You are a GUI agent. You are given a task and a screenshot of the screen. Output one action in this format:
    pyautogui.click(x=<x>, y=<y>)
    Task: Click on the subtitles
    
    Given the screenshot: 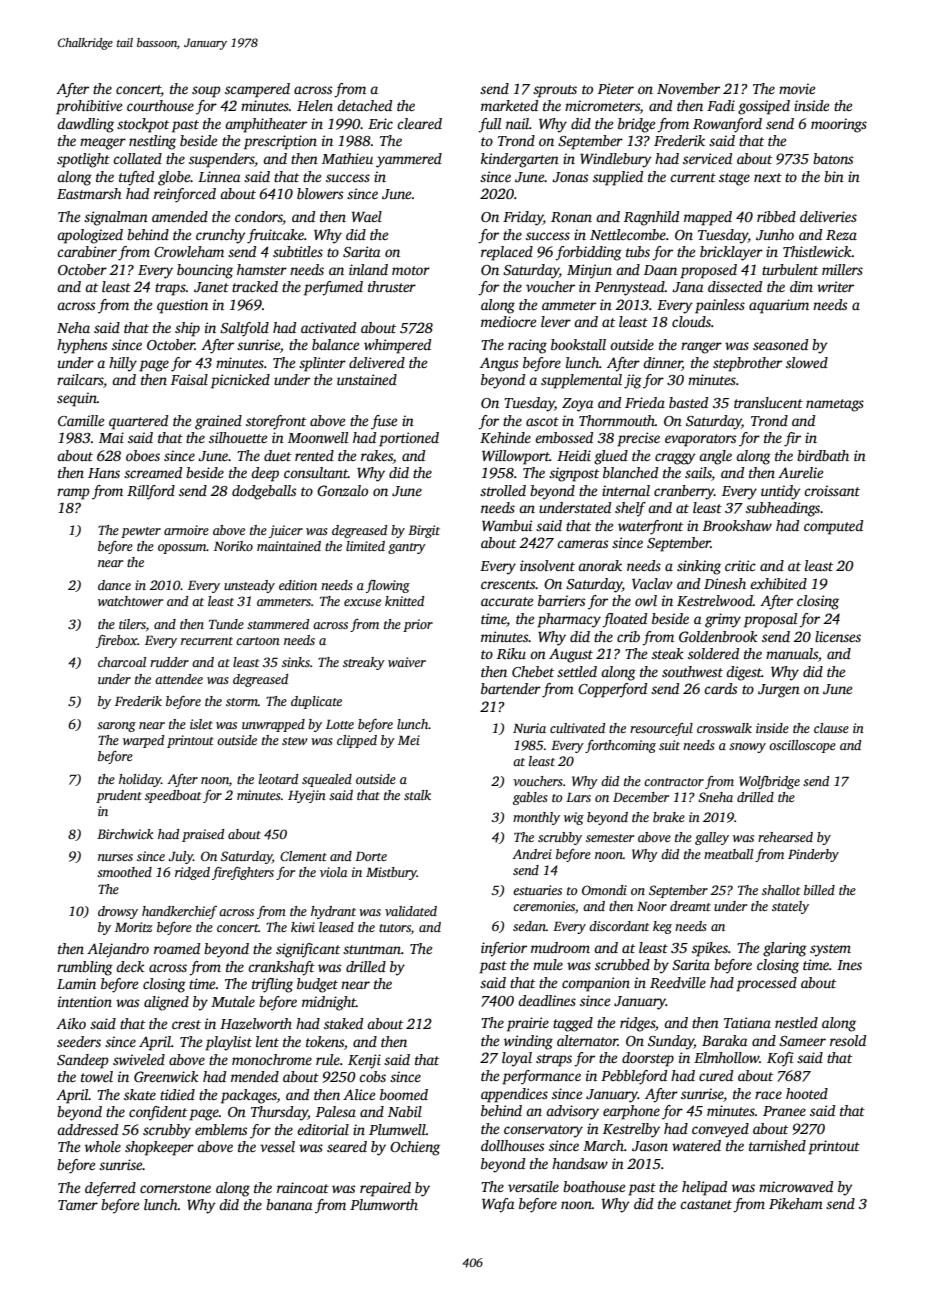 What is the action you would take?
    pyautogui.click(x=298, y=251)
